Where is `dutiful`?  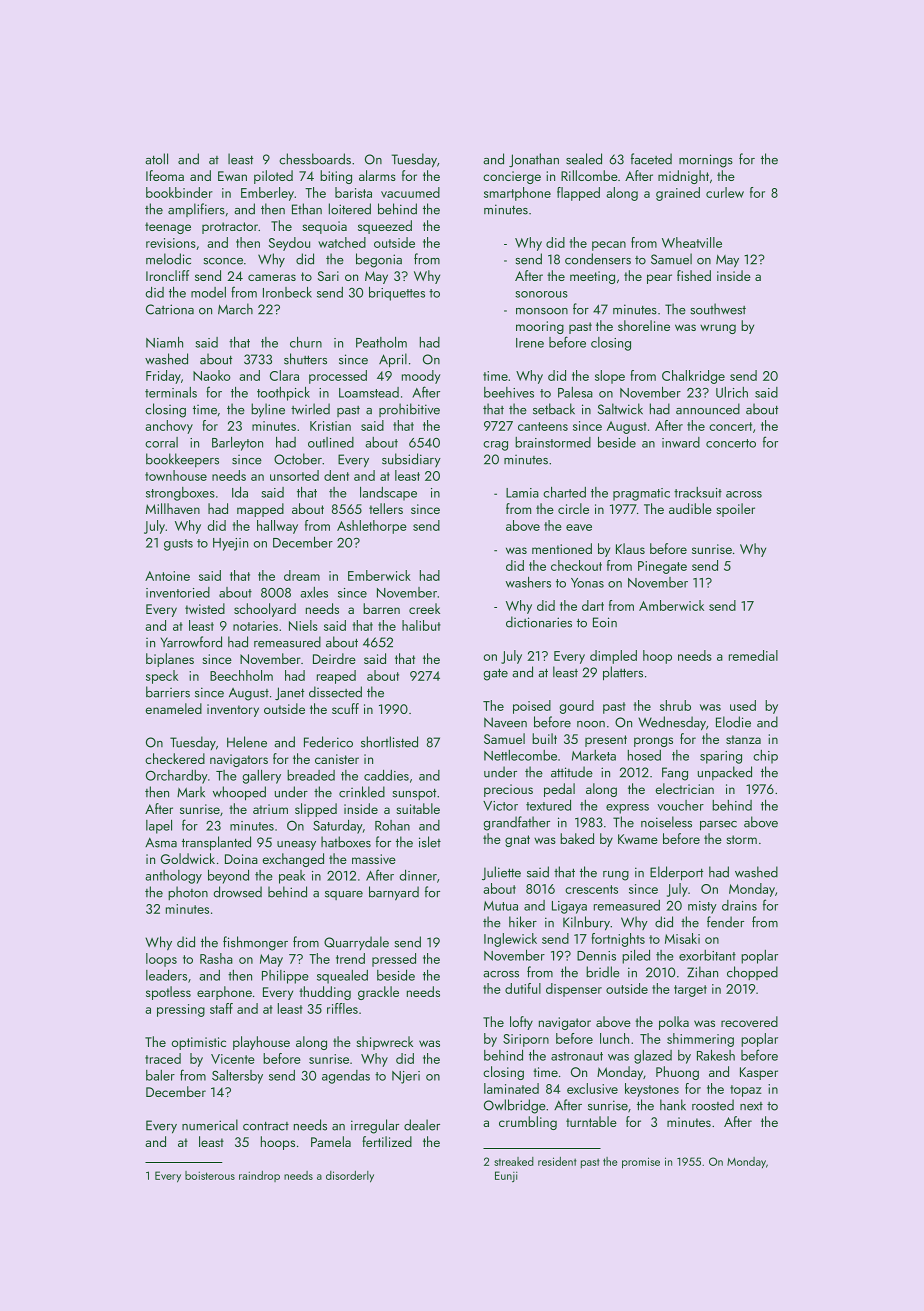
dutiful is located at coordinates (523, 988).
